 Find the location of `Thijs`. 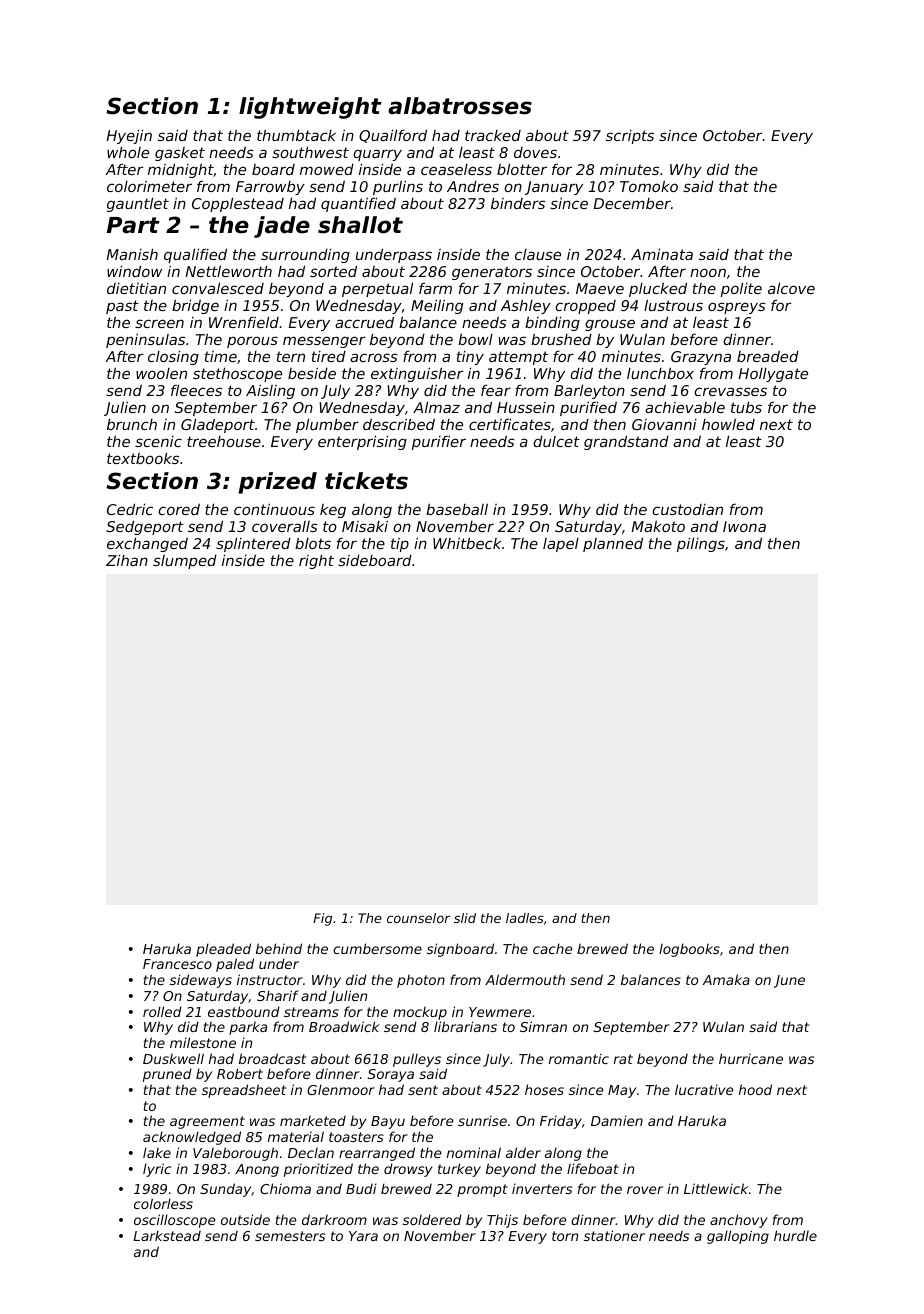

Thijs is located at coordinates (502, 1221).
